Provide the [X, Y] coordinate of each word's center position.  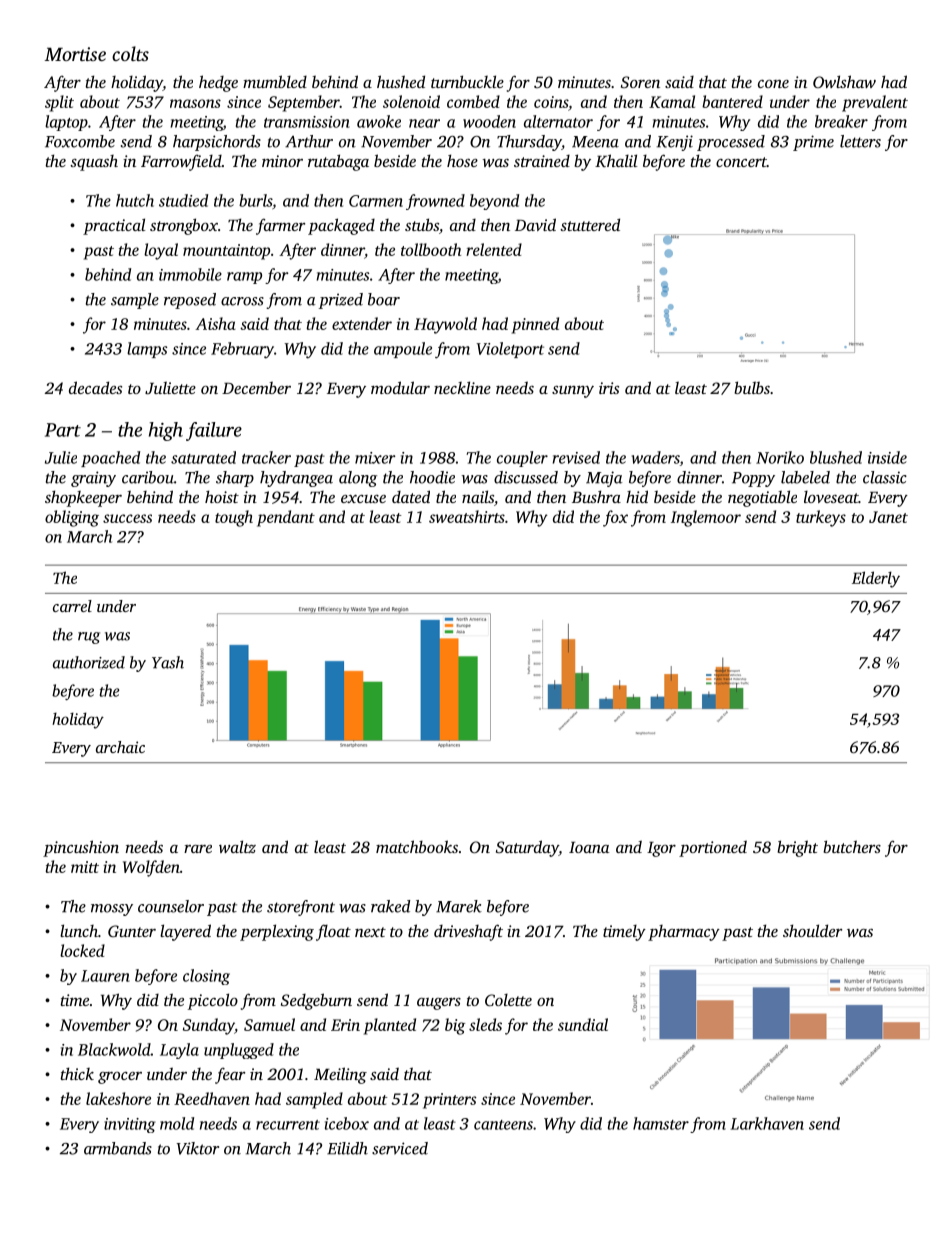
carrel [72, 606]
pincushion [81, 848]
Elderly [876, 579]
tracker [266, 457]
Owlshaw [844, 81]
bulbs [752, 387]
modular [400, 387]
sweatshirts [467, 516]
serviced [400, 1148]
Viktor [197, 1148]
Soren [640, 82]
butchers [852, 846]
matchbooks [417, 846]
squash [94, 163]
